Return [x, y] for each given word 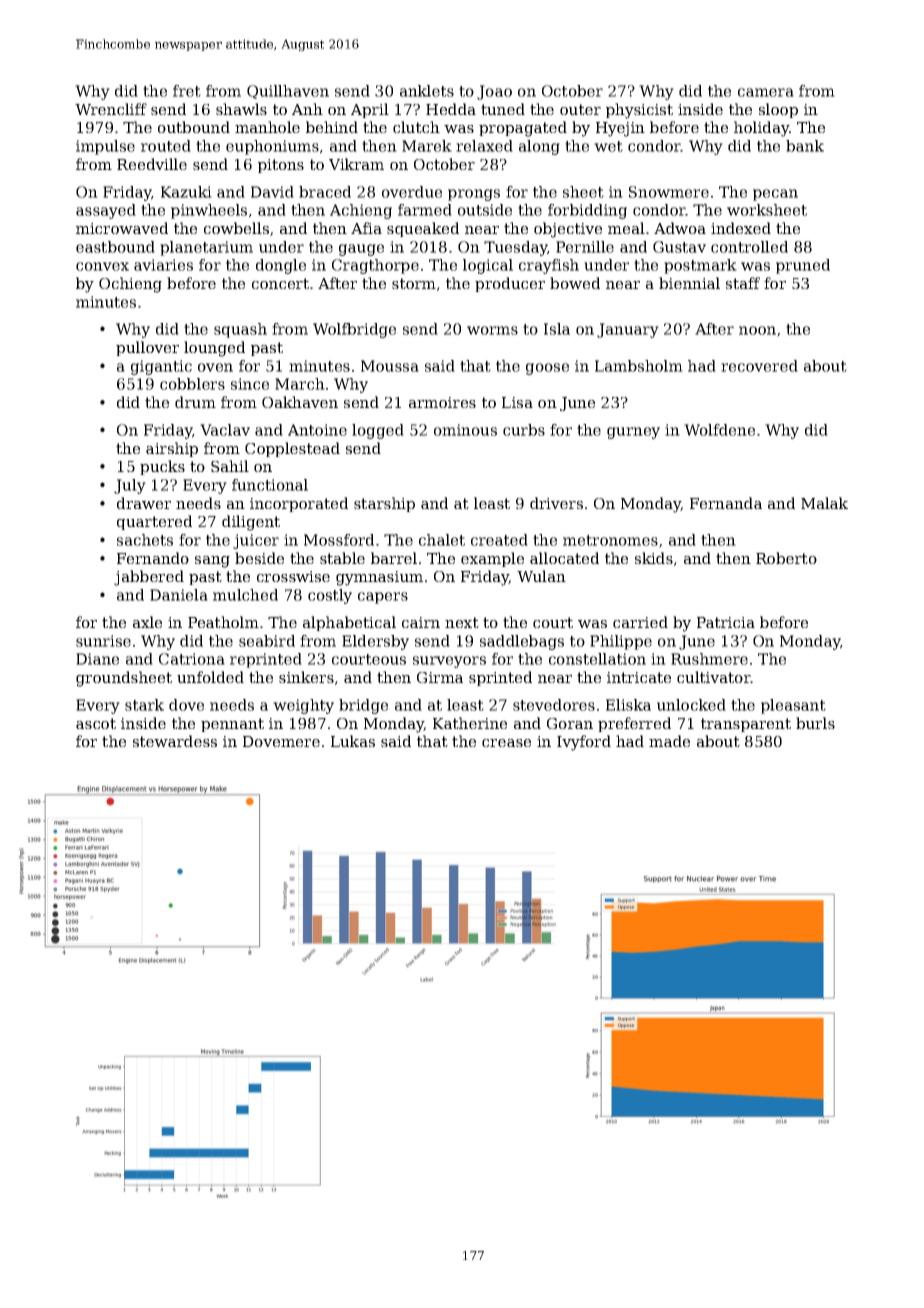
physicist [639, 111]
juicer [256, 541]
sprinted [500, 678]
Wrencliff [111, 109]
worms [492, 330]
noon [757, 330]
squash [240, 330]
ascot [96, 723]
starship [384, 504]
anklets [427, 91]
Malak [824, 503]
